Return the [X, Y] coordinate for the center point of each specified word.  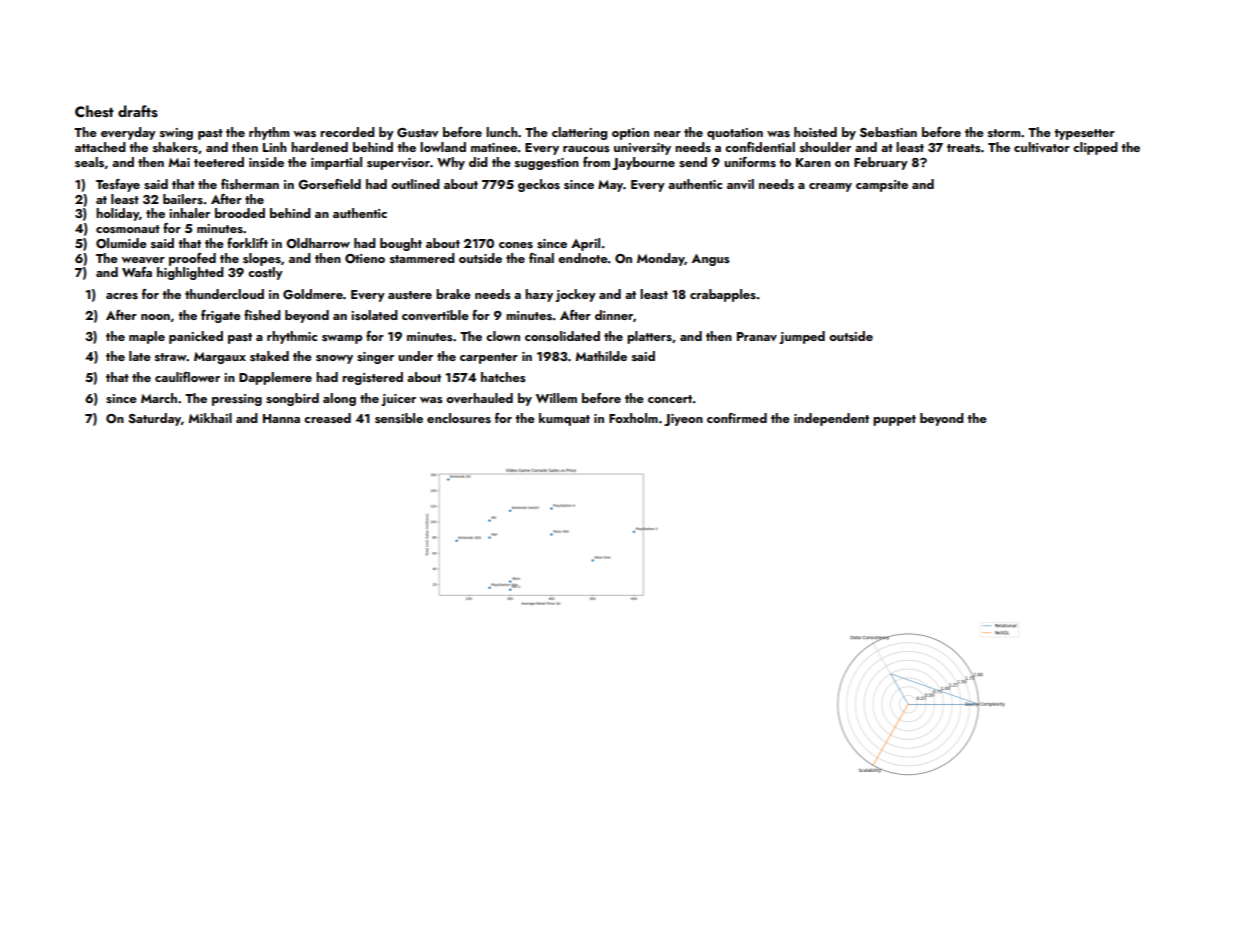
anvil [740, 184]
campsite [882, 186]
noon [155, 317]
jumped [802, 337]
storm [1004, 133]
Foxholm [633, 418]
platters [649, 337]
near [667, 134]
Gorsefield [329, 184]
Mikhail [210, 418]
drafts [138, 111]
